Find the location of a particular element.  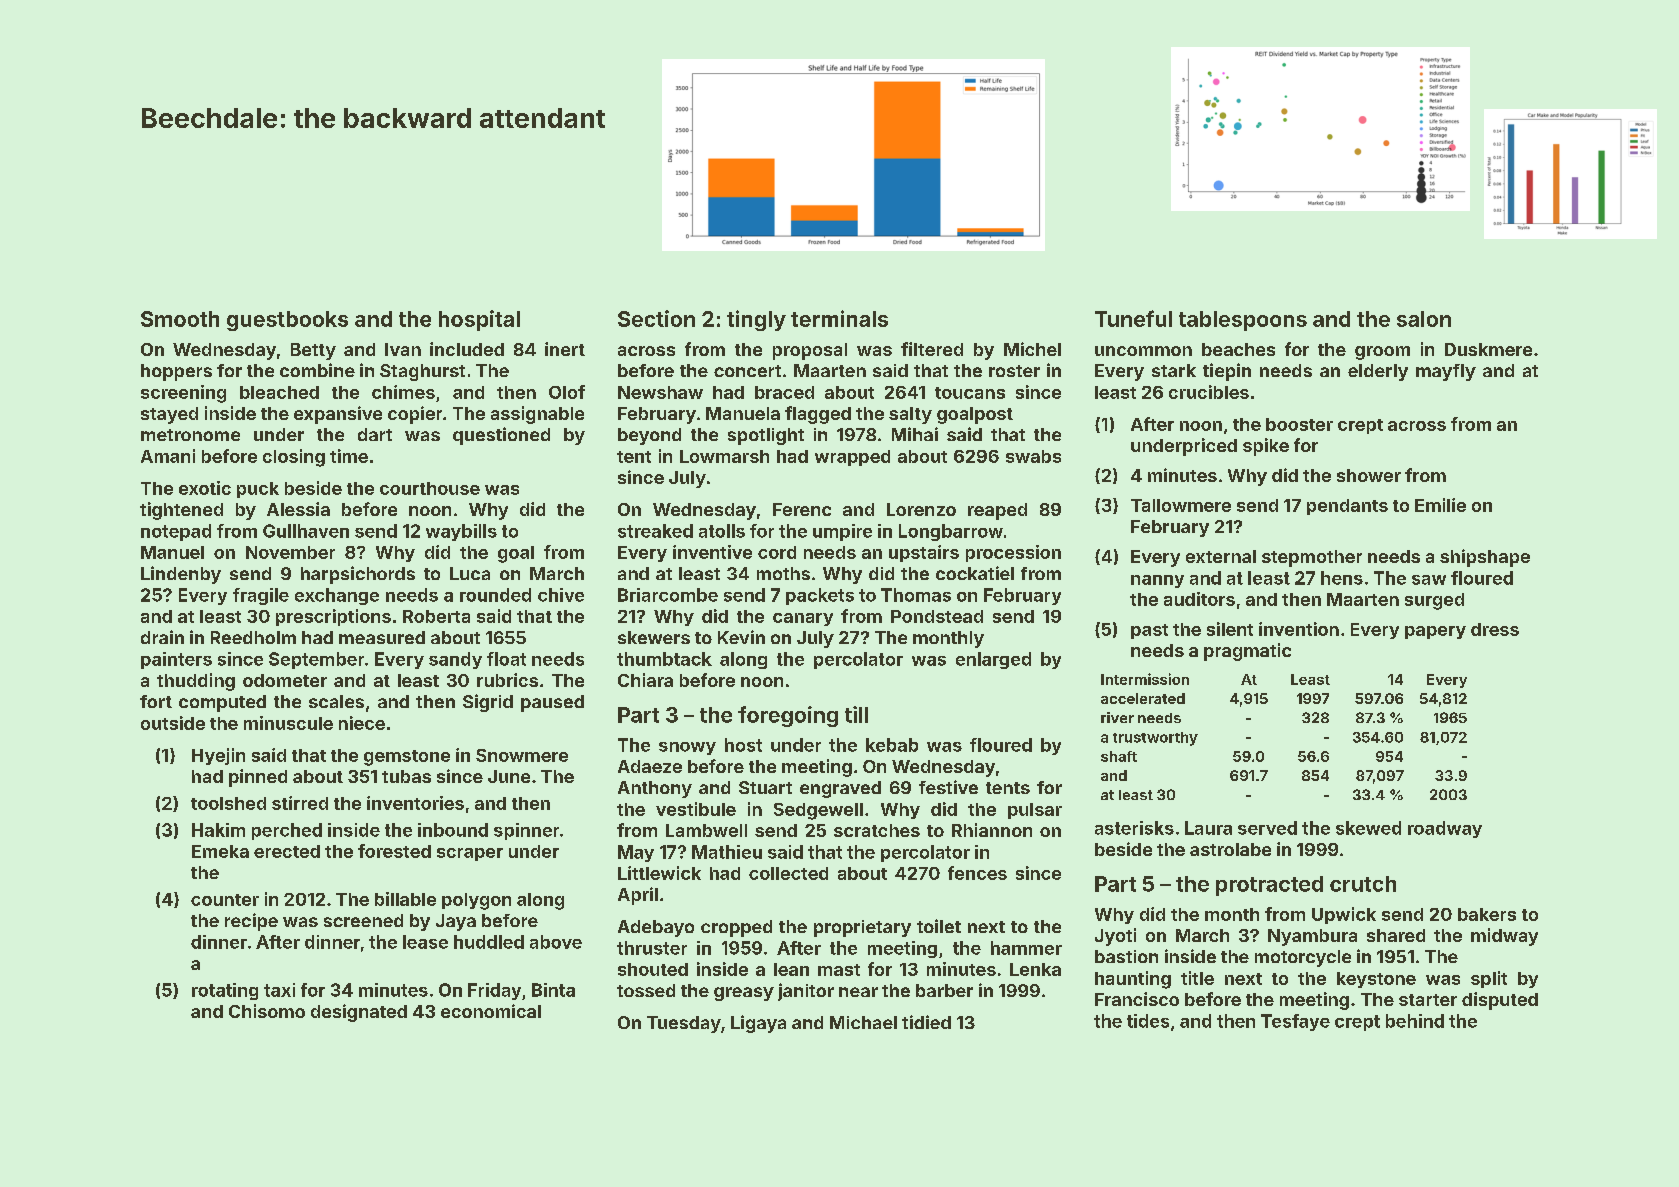

drain is located at coordinates (162, 637).
